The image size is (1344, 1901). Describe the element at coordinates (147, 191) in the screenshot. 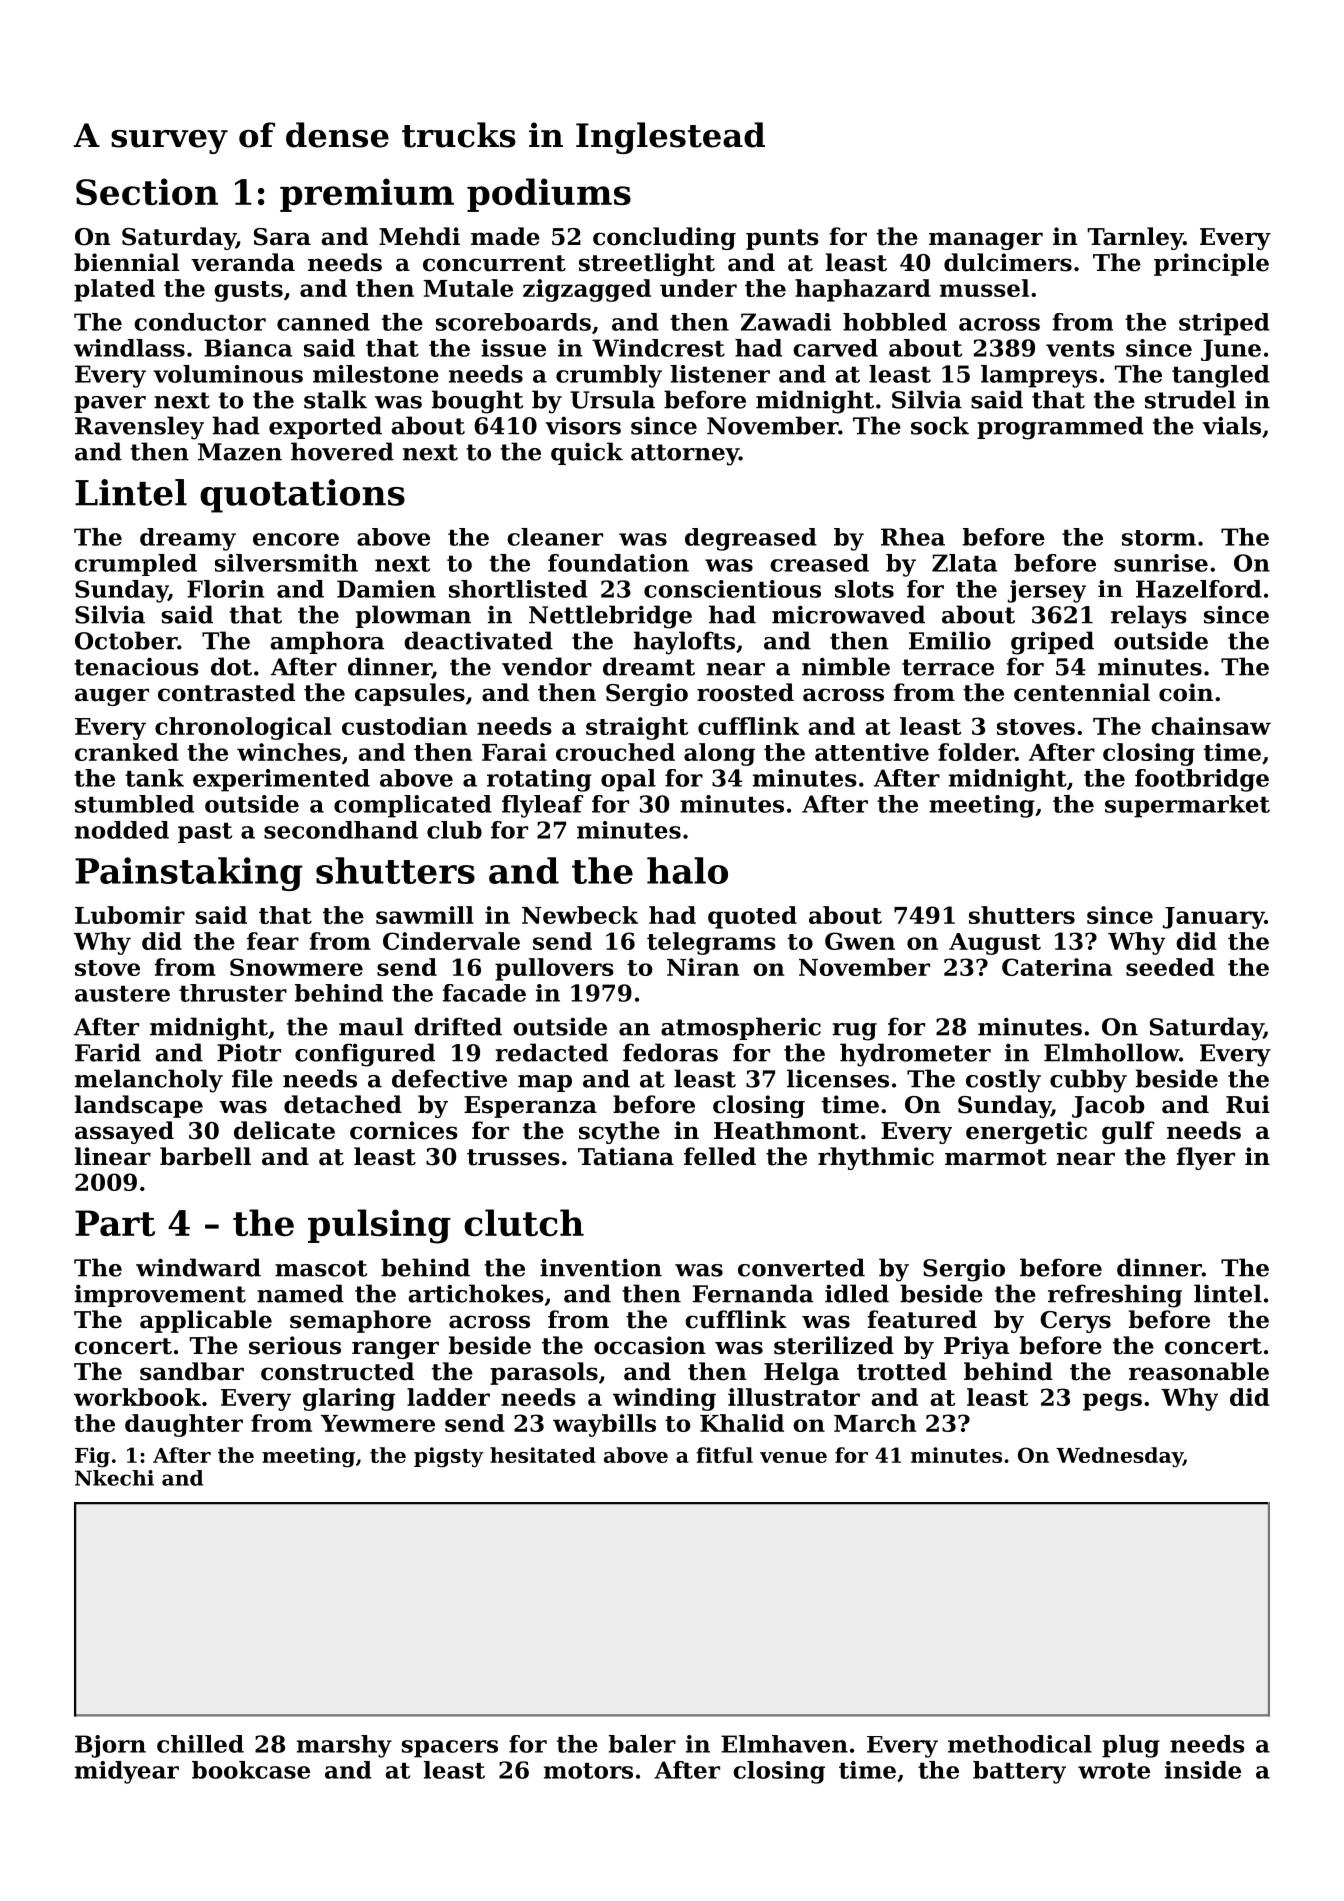

I see `Section` at that location.
